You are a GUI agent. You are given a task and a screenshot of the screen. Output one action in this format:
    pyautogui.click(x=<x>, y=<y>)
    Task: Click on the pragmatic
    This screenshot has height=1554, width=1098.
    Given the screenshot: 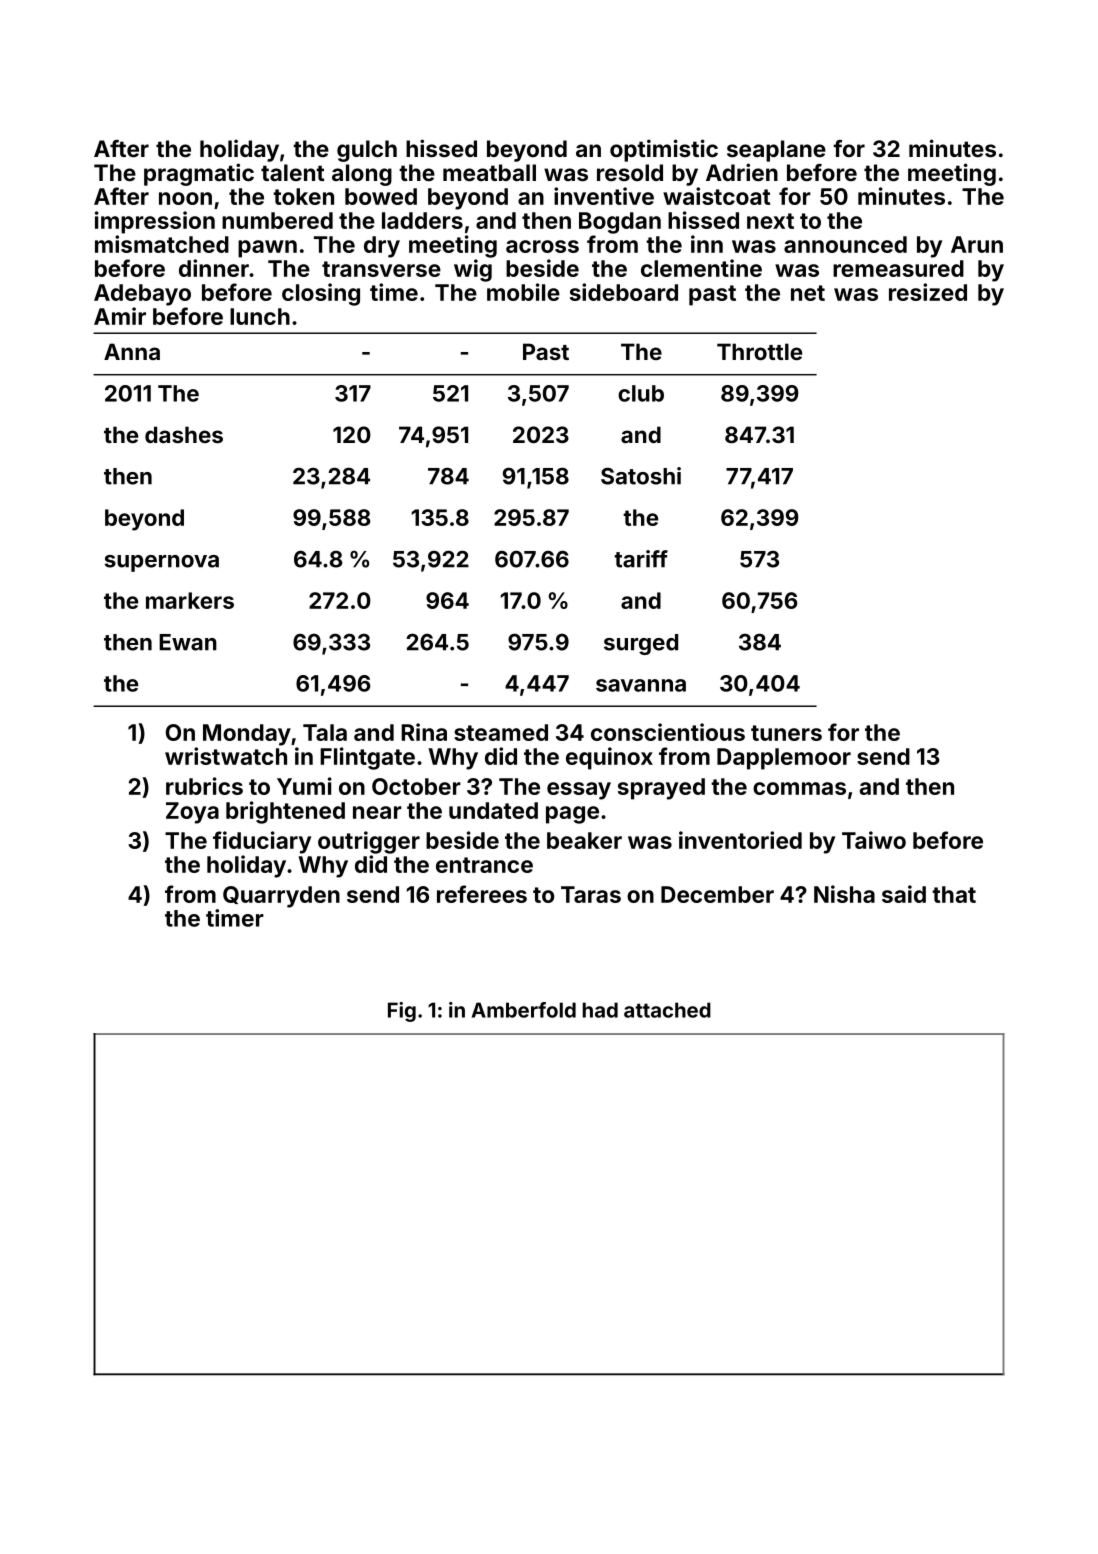 What is the action you would take?
    pyautogui.click(x=199, y=174)
